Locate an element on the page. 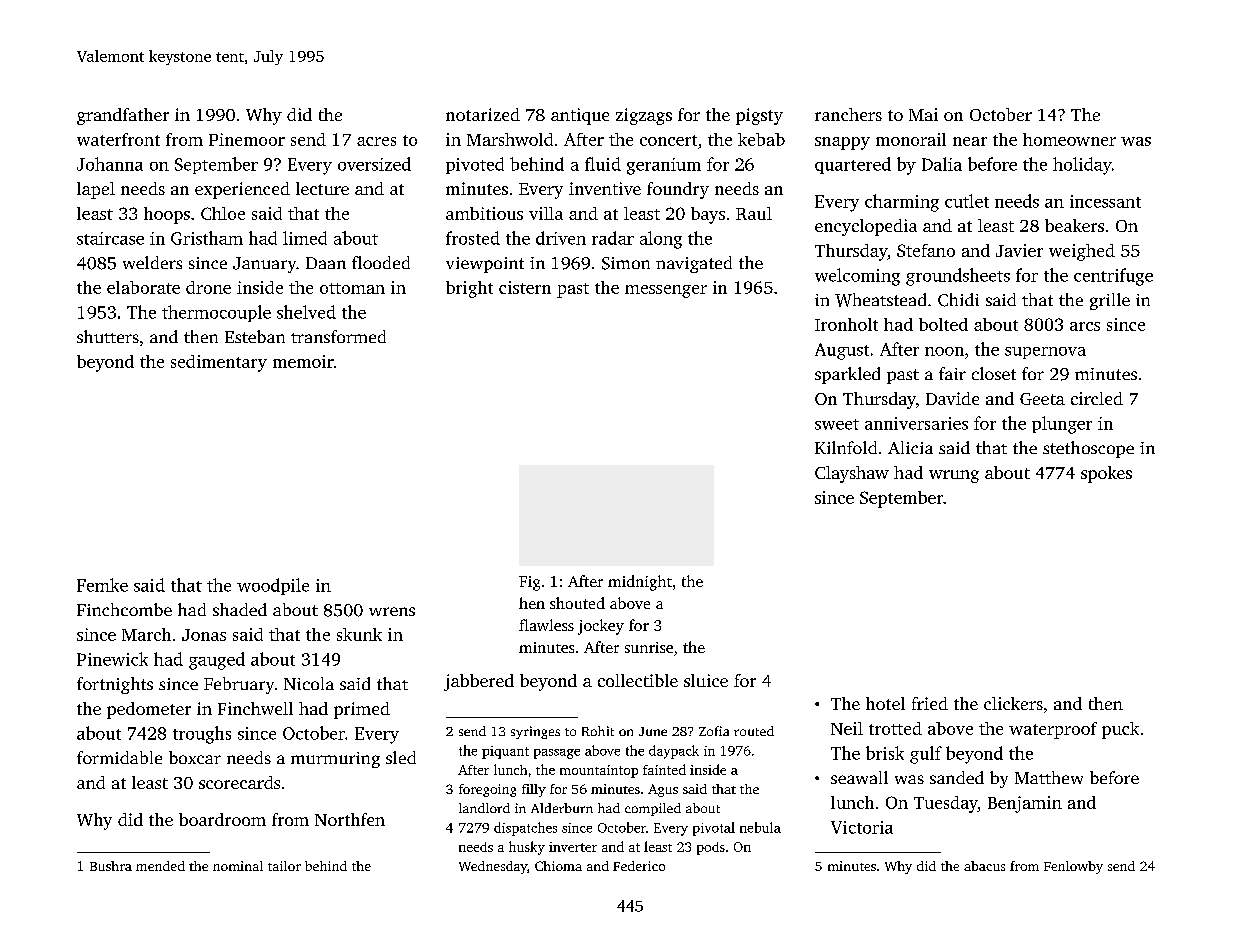 This page has height=952, width=1233. clickers is located at coordinates (1013, 703).
